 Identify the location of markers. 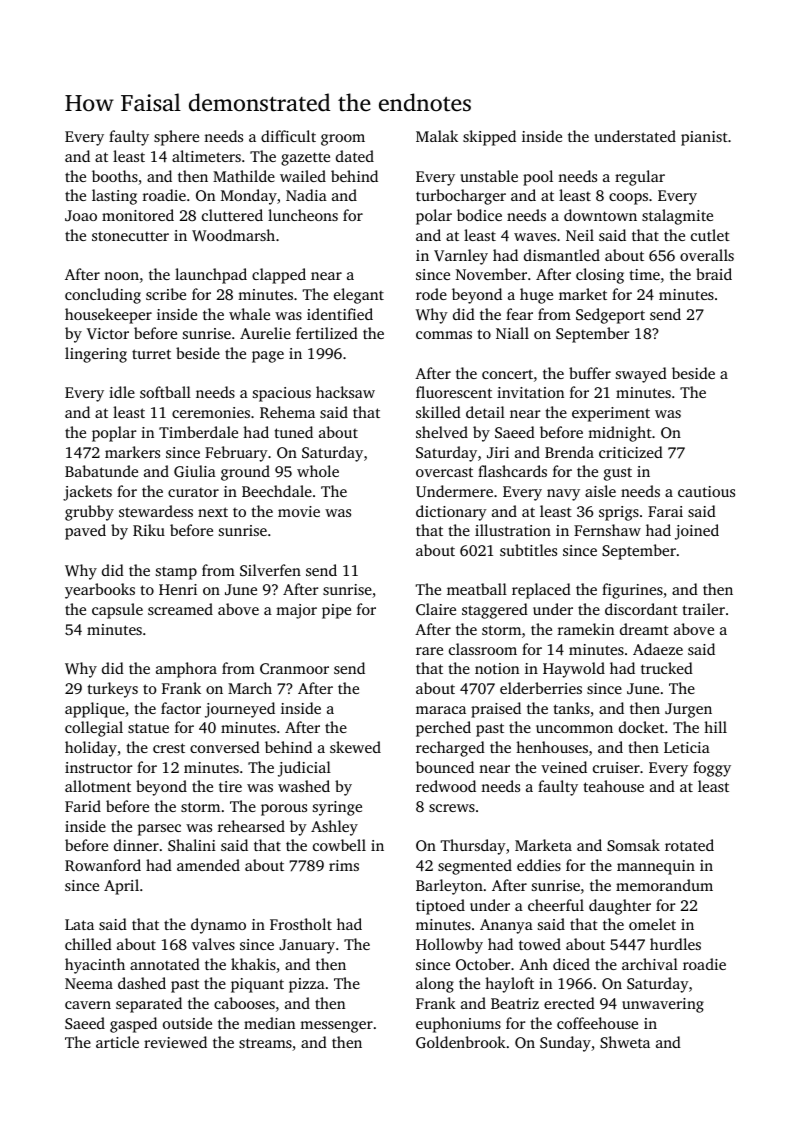
(132, 452).
